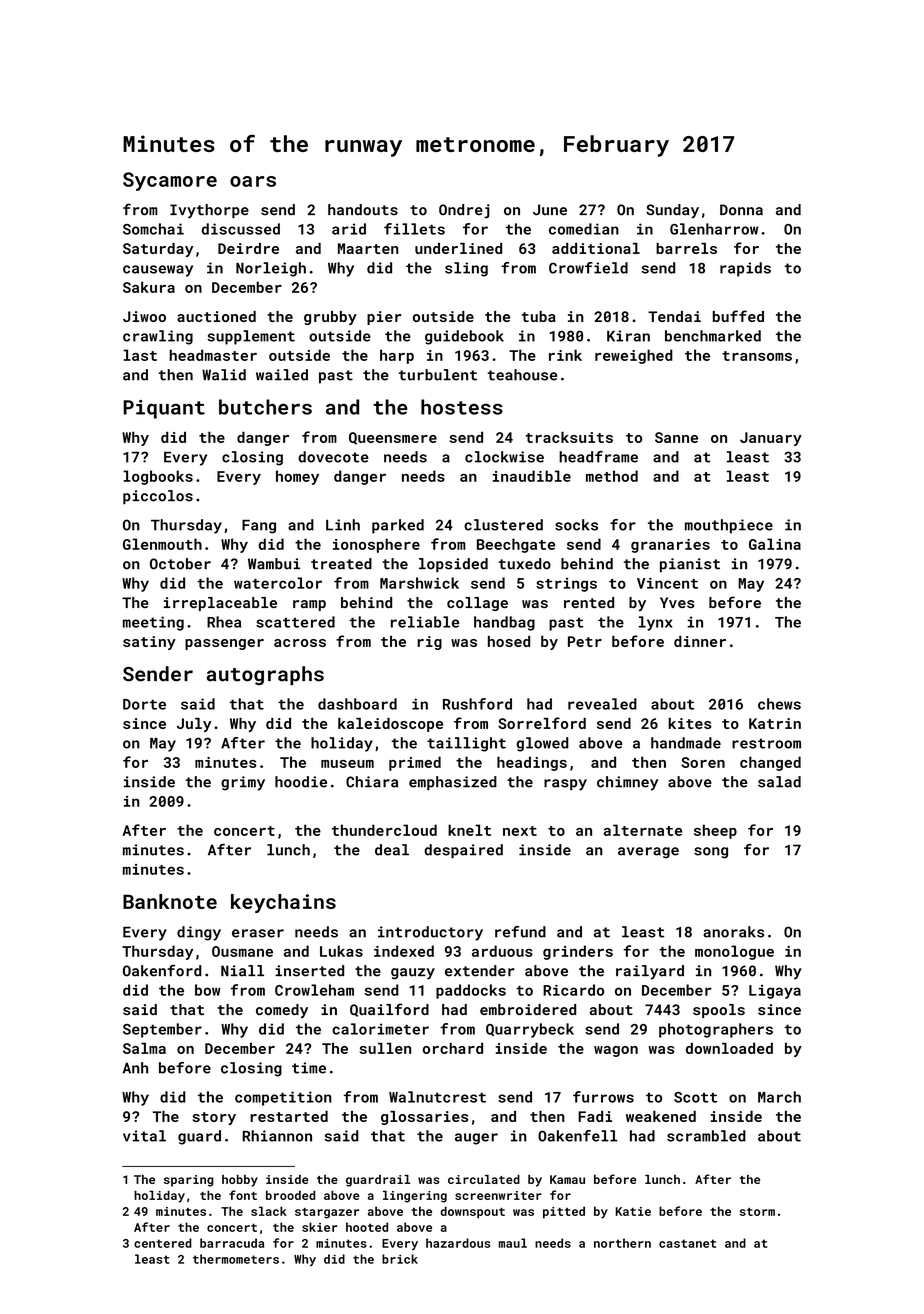 The height and width of the screenshot is (1314, 924). Describe the element at coordinates (253, 181) in the screenshot. I see `oars` at that location.
